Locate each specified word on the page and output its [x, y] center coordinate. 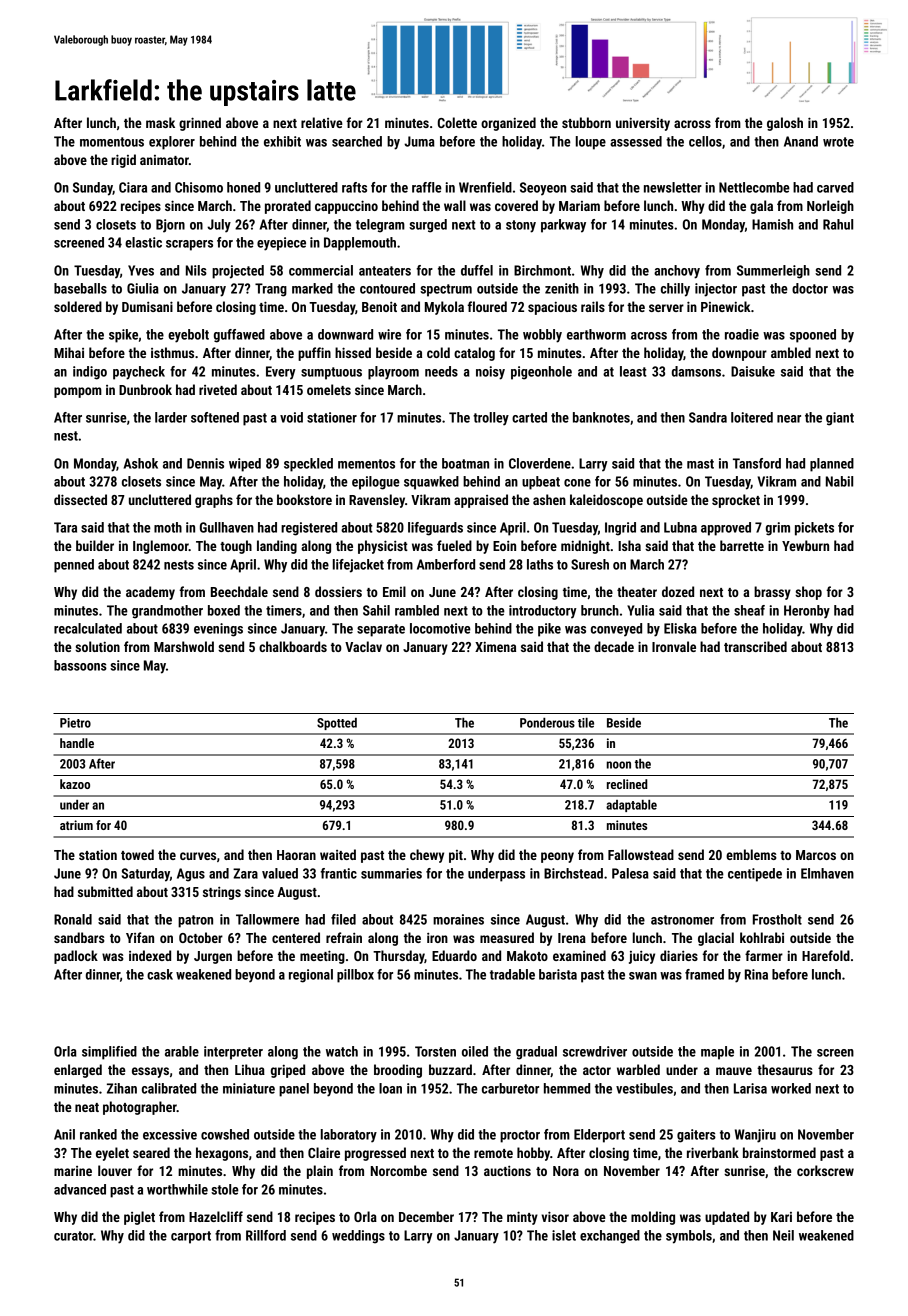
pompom [78, 392]
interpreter [233, 1053]
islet [564, 1235]
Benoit [379, 307]
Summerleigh [773, 272]
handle [77, 743]
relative [322, 122]
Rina [756, 974]
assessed [636, 141]
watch [342, 1051]
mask [160, 122]
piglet [139, 1218]
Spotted [337, 724]
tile [586, 723]
